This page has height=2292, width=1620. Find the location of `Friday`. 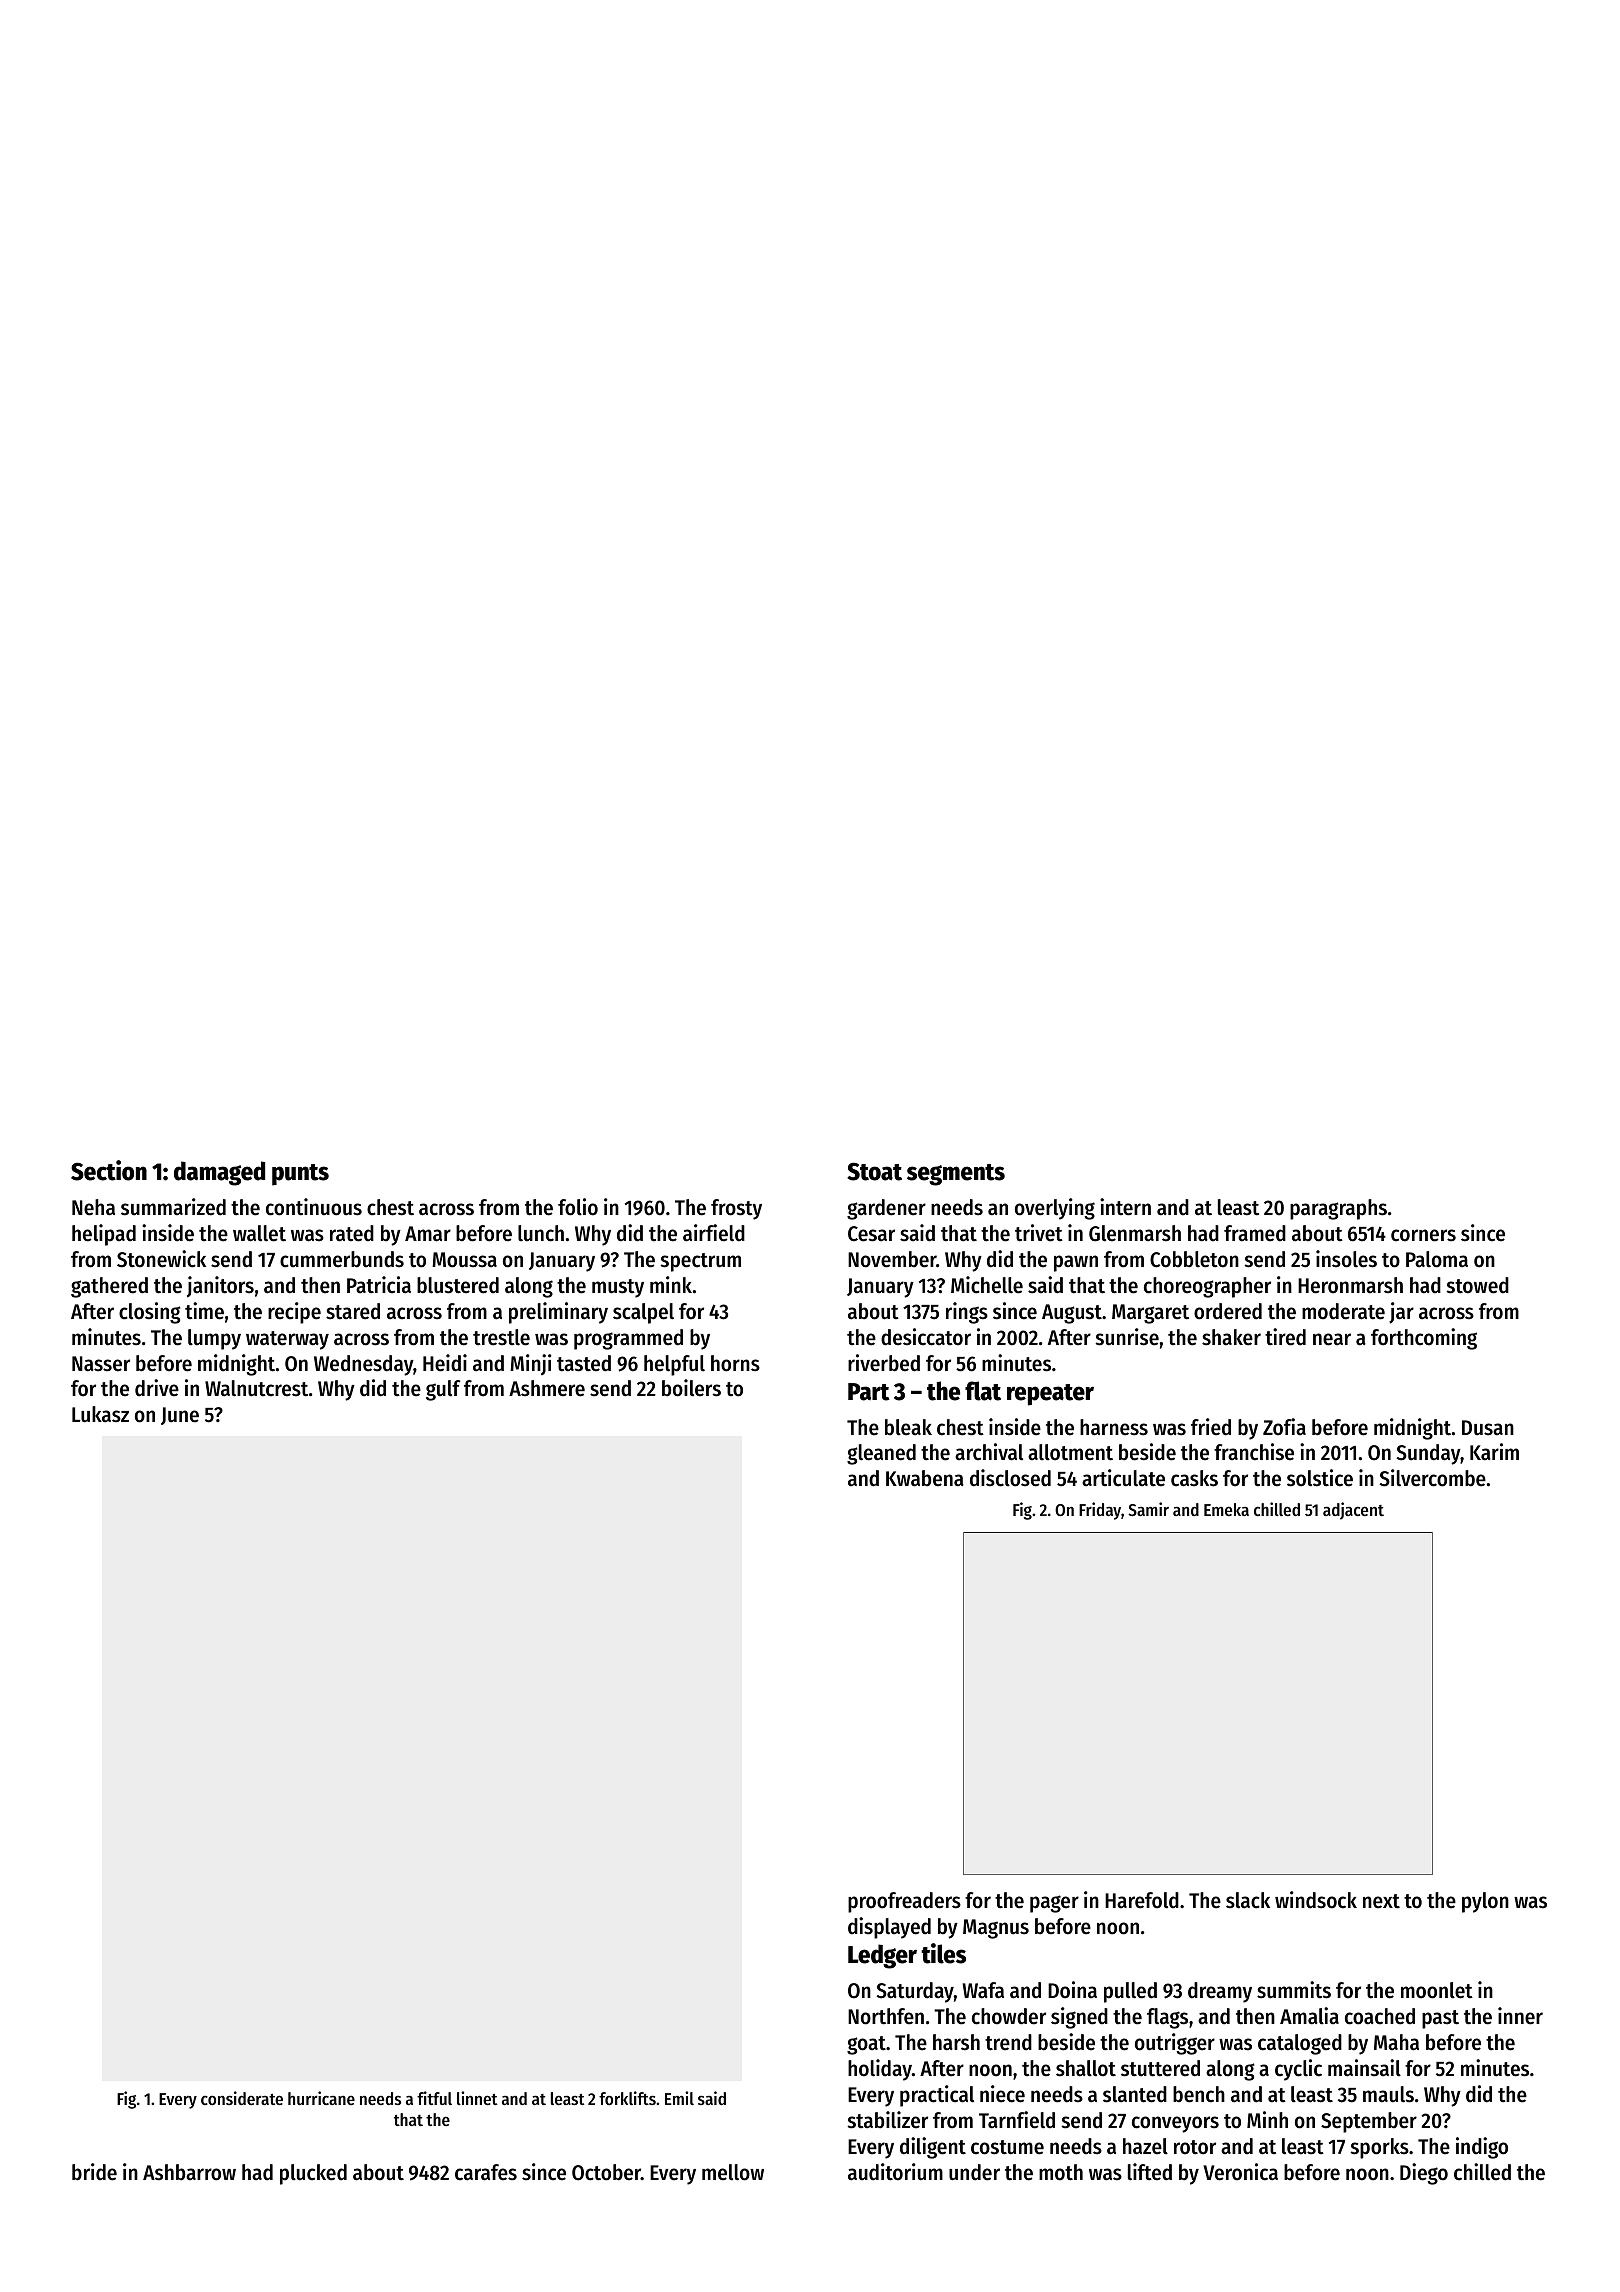

Friday is located at coordinates (1100, 1511).
